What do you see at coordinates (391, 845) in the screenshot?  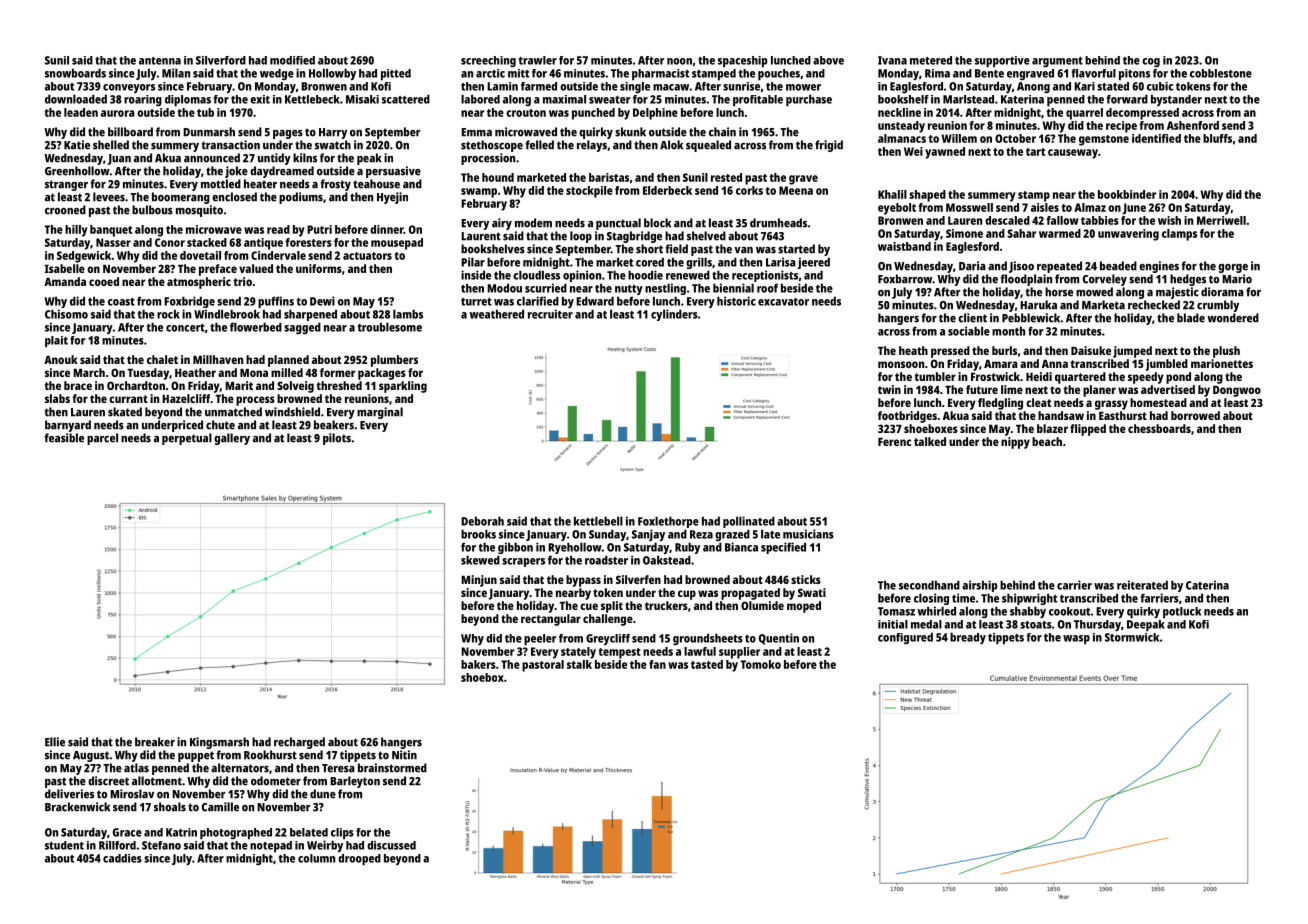 I see `discussed` at bounding box center [391, 845].
